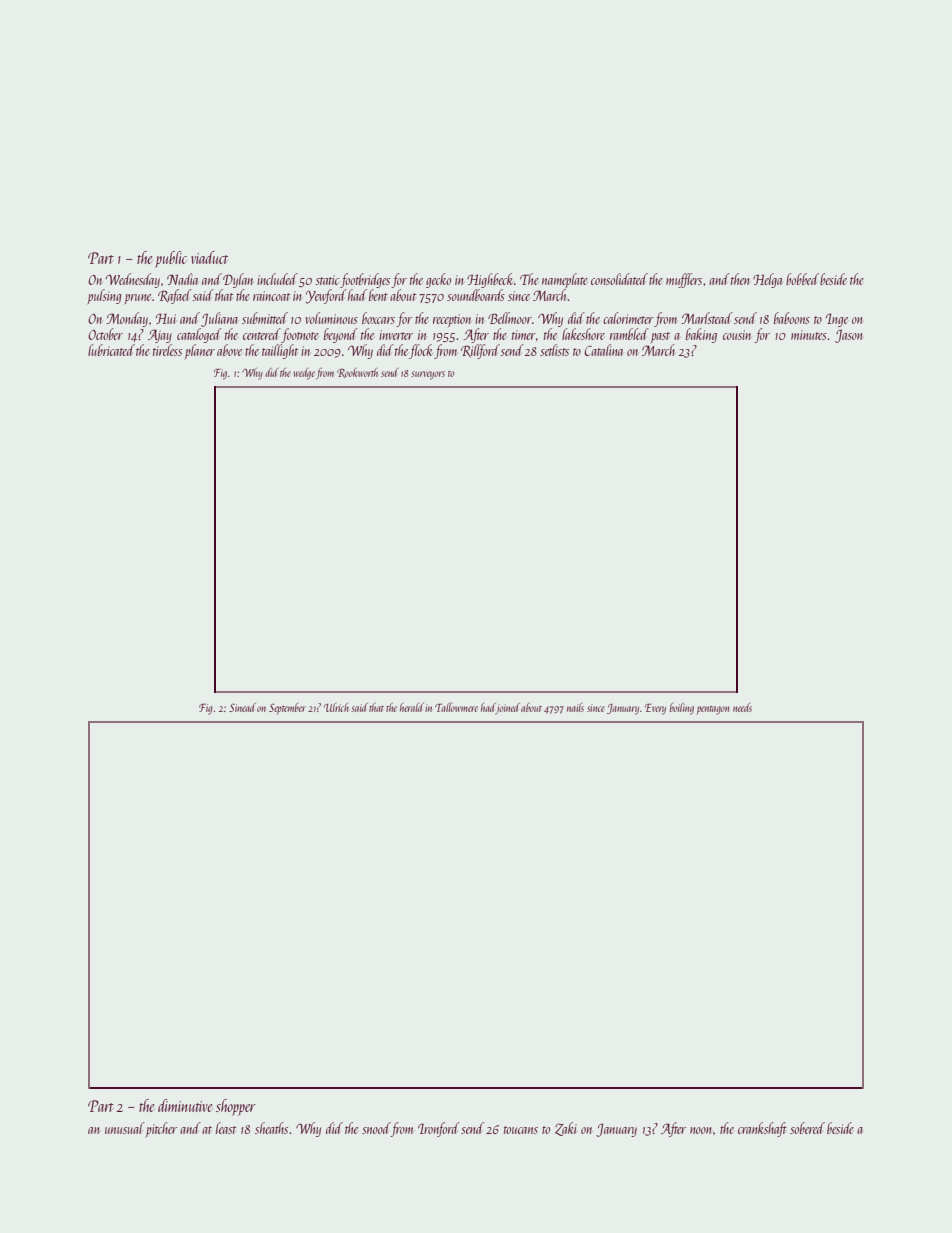  Describe the element at coordinates (287, 708) in the image. I see `September` at that location.
